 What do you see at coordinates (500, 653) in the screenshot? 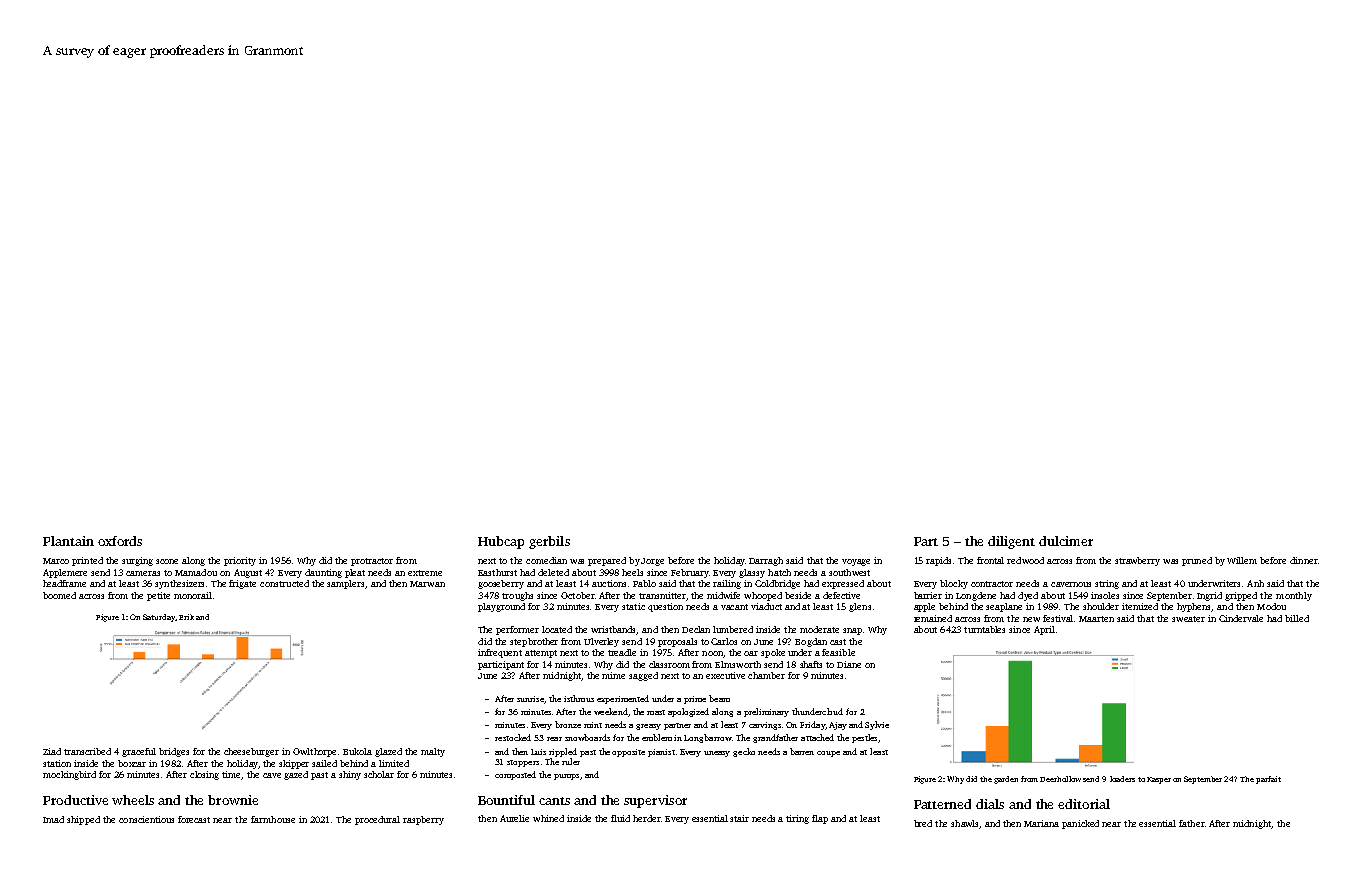
I see `infrequent` at bounding box center [500, 653].
